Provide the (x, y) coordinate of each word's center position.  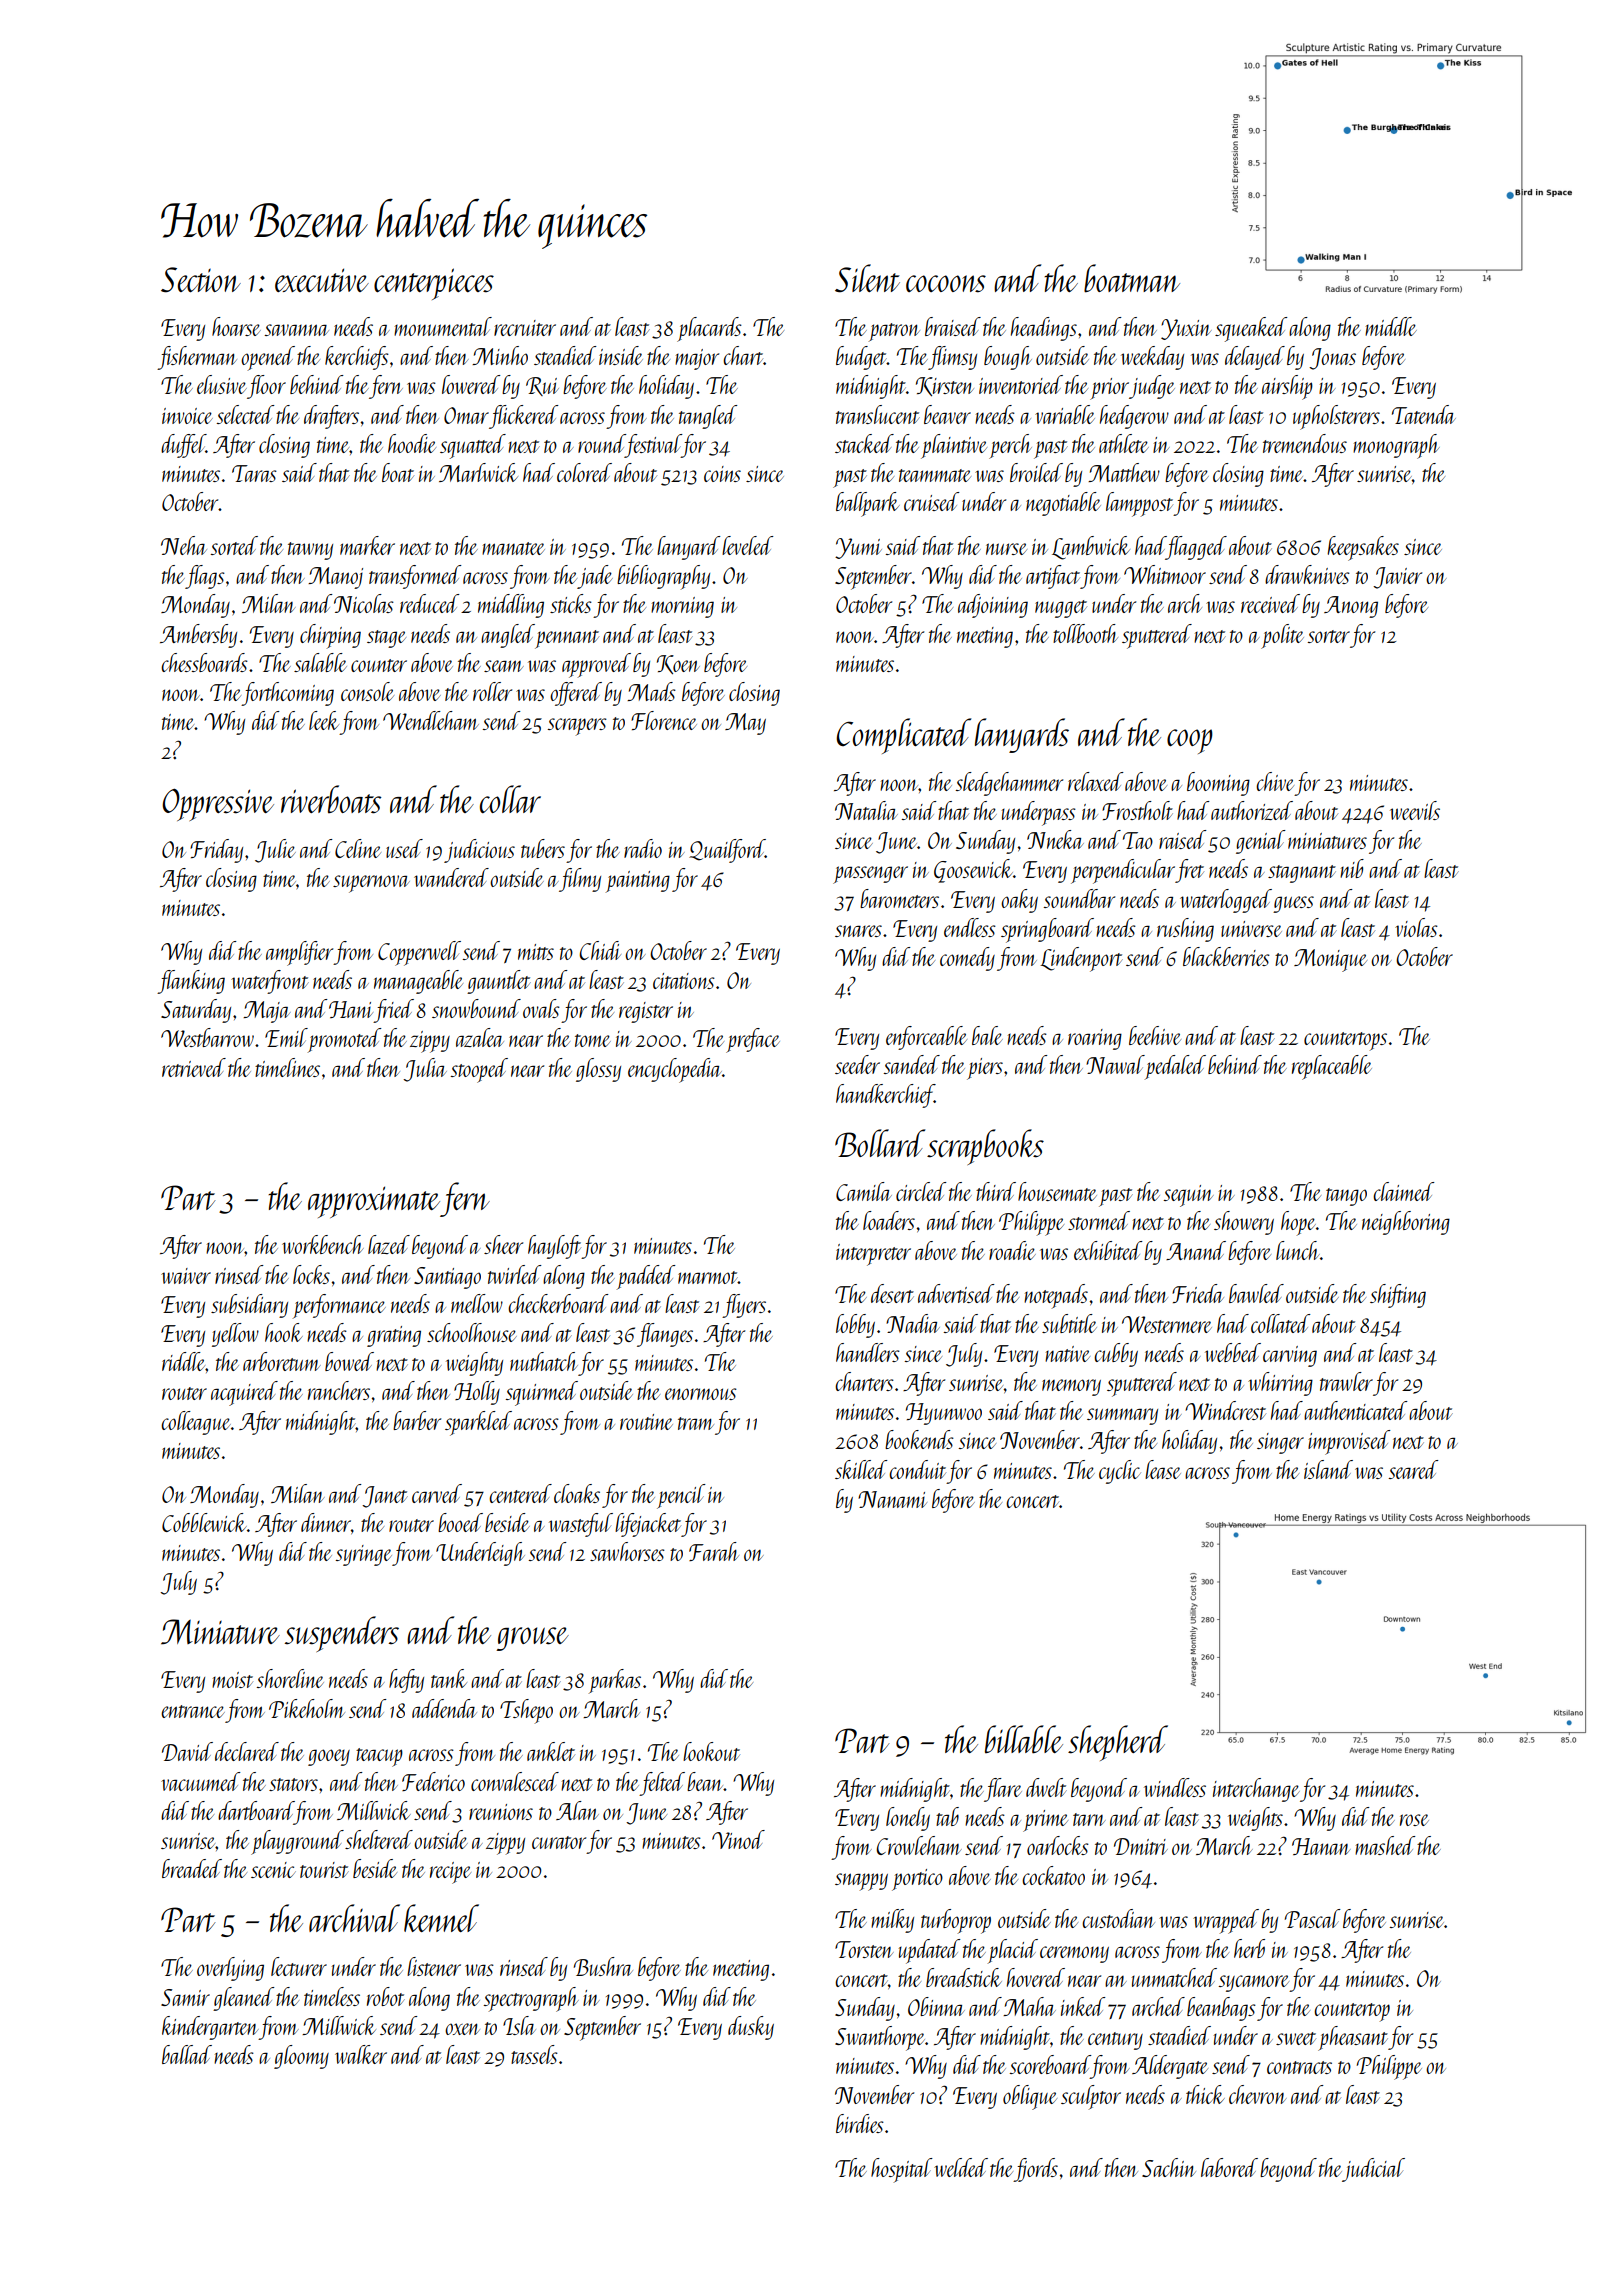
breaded (192, 1868)
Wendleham (431, 720)
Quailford (727, 851)
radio (643, 848)
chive (1275, 781)
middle (1391, 326)
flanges (665, 1335)
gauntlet (499, 982)
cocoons (946, 284)
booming (1218, 784)
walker (361, 2054)
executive (322, 280)
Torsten (864, 1949)
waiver (186, 1276)
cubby (1116, 1355)
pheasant (1353, 2038)
